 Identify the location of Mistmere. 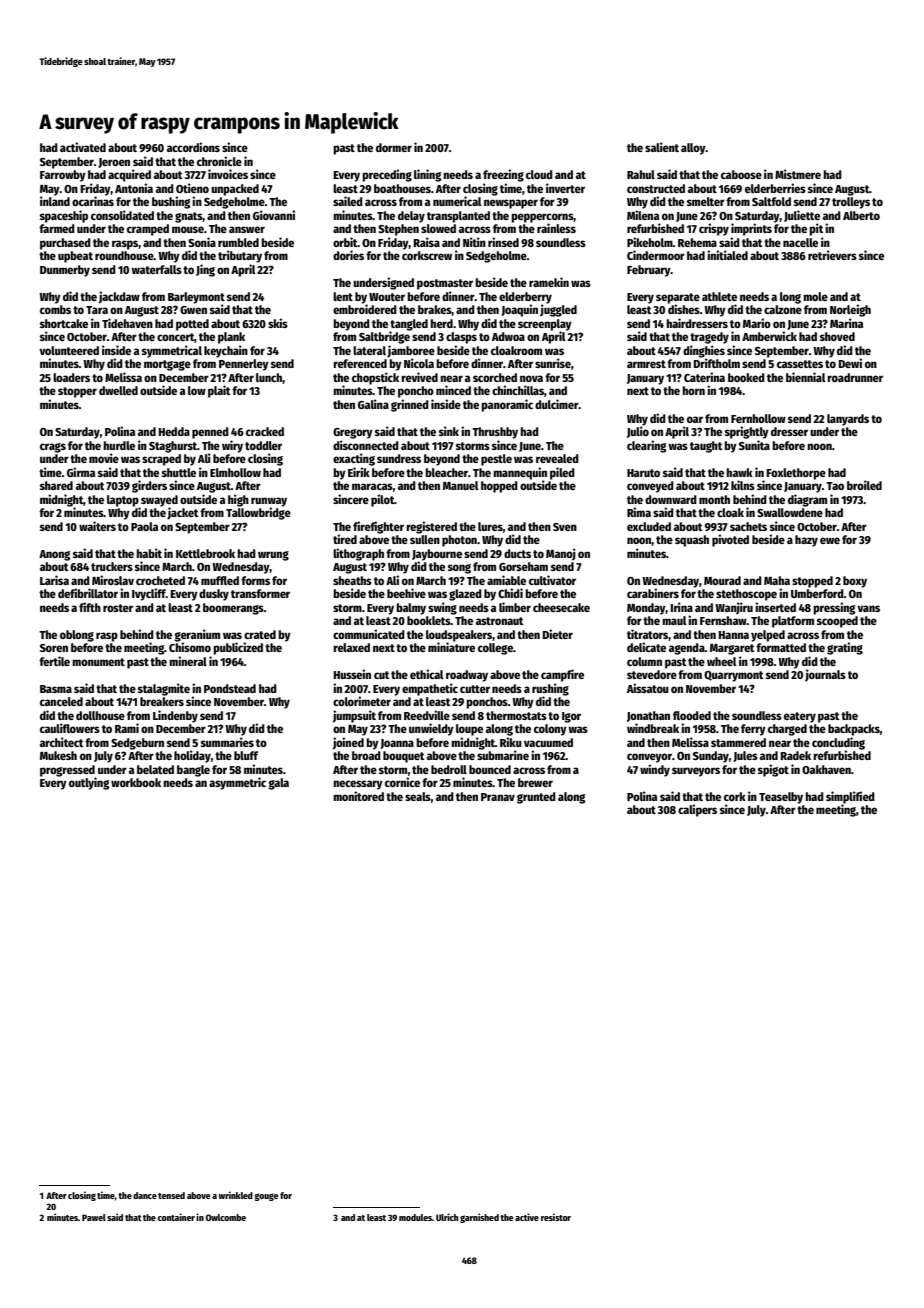
(798, 174).
